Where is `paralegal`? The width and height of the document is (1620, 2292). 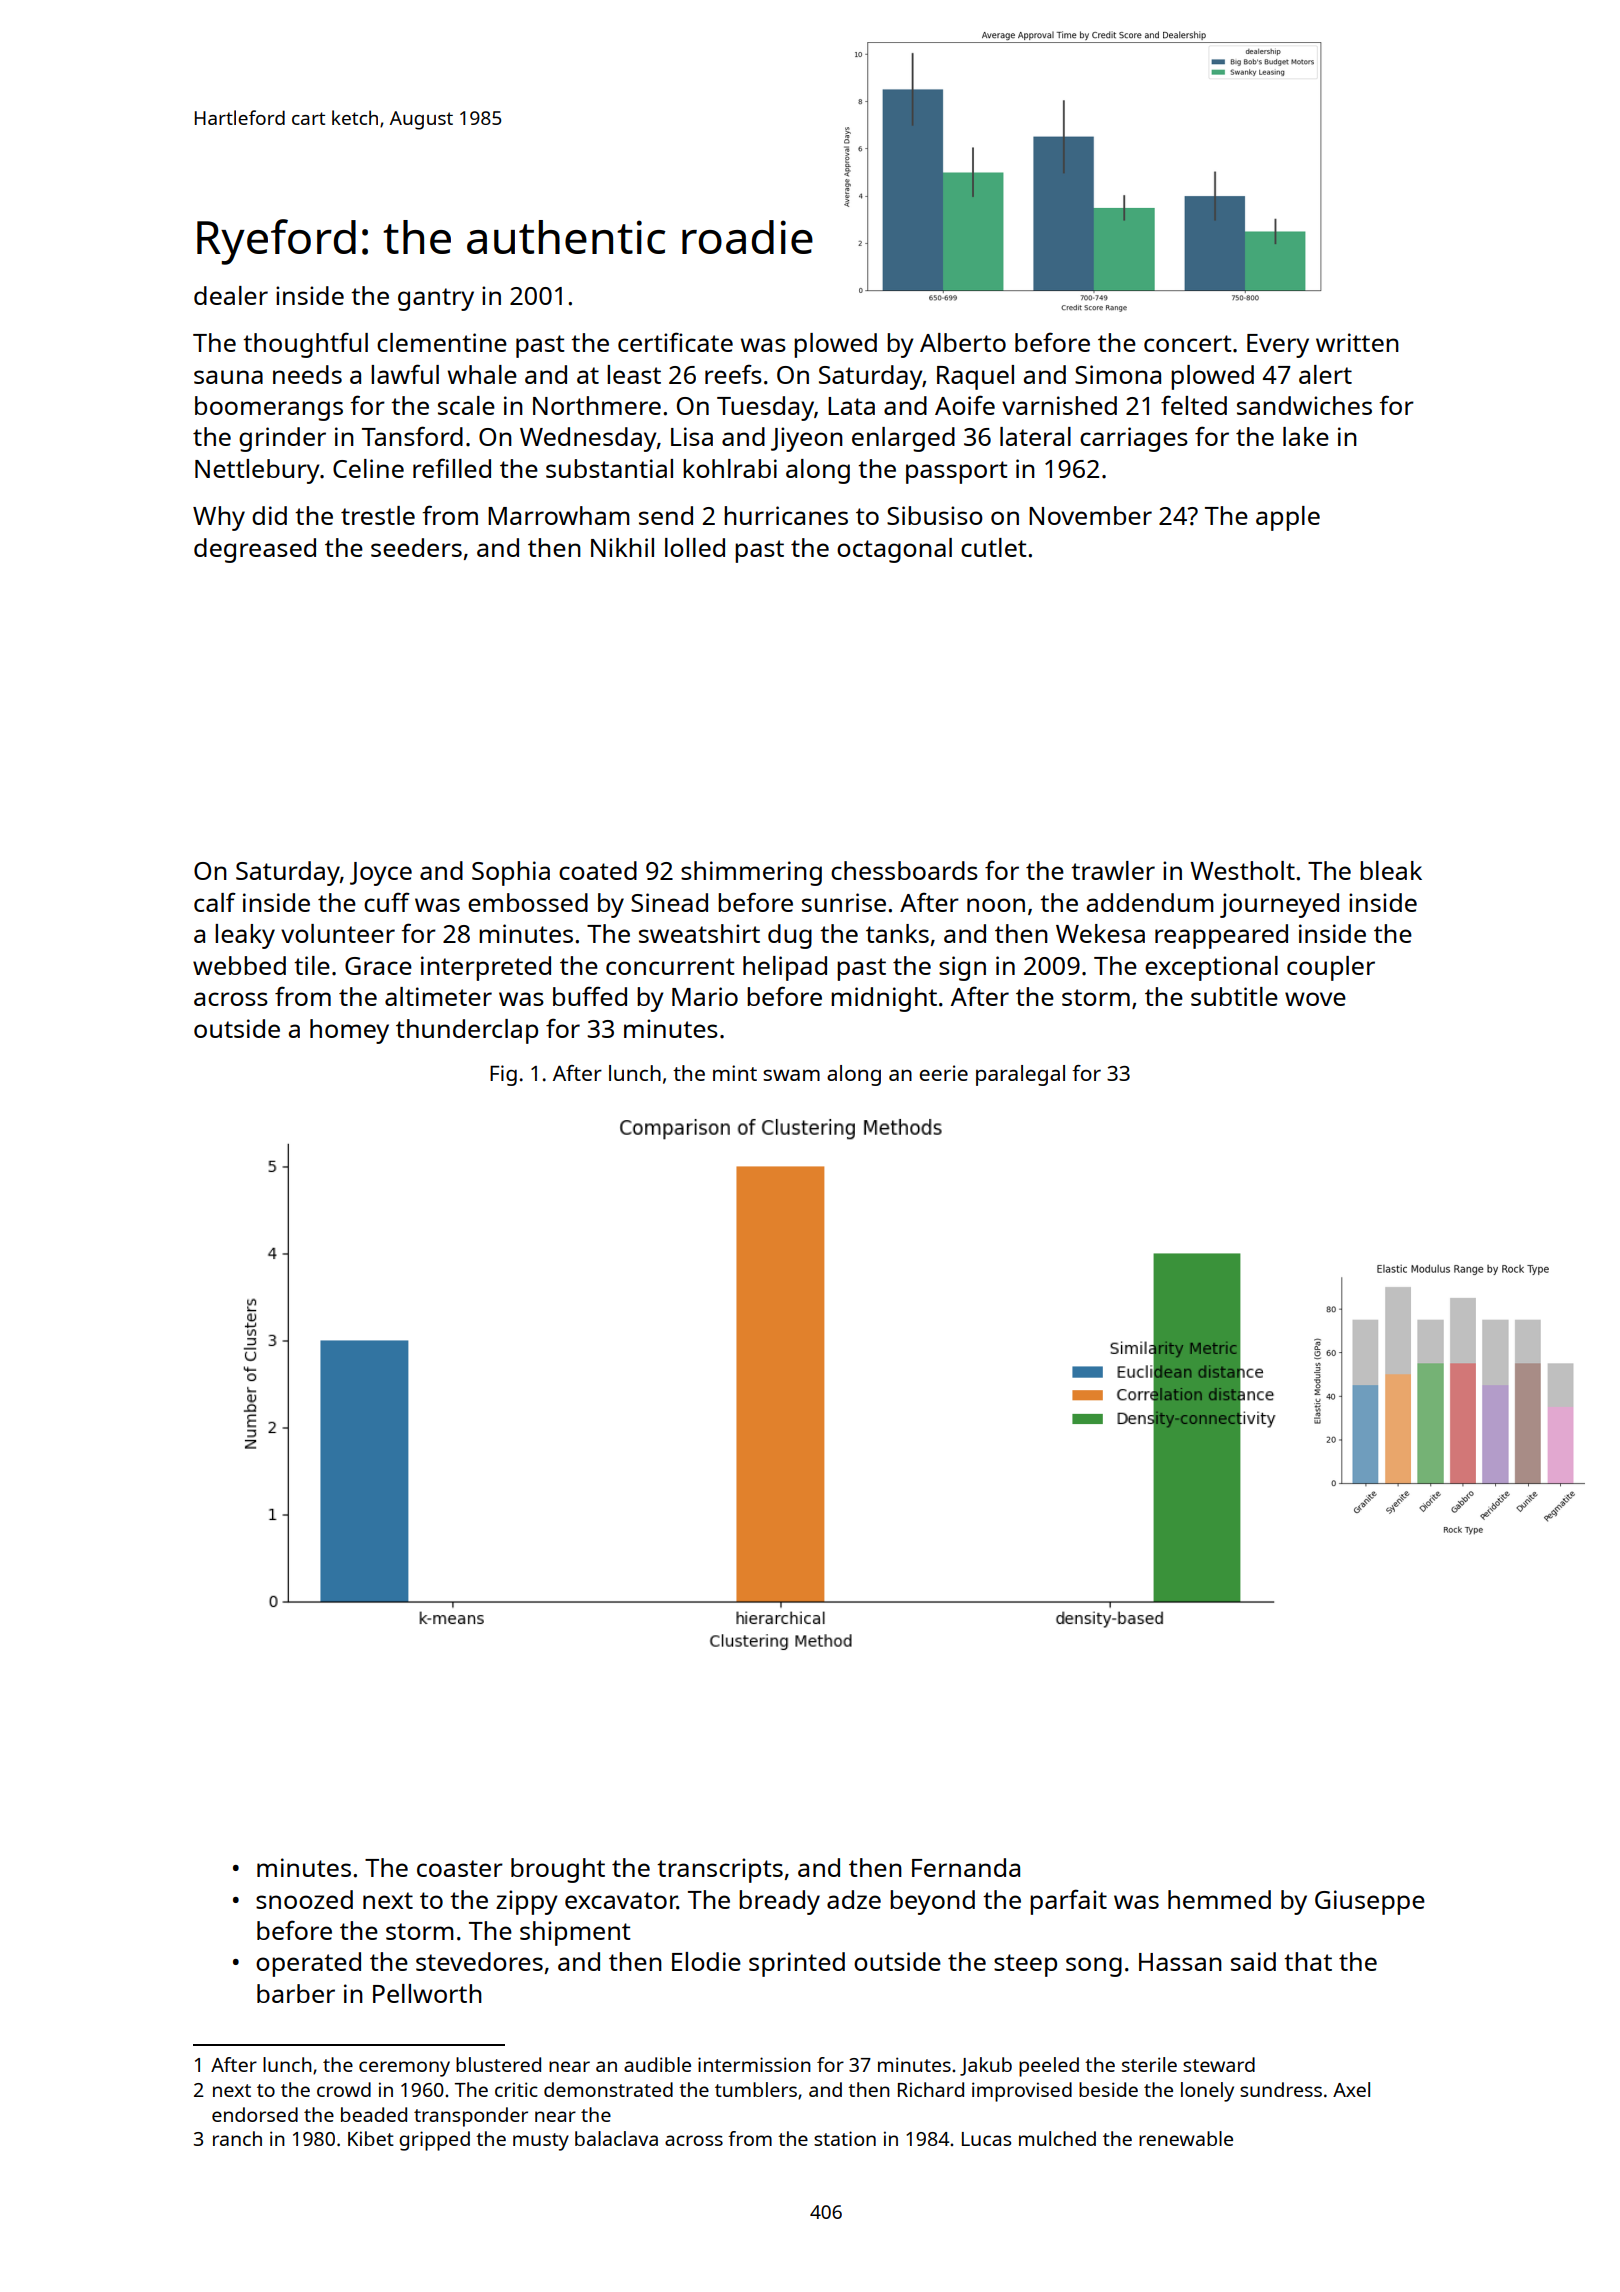 paralegal is located at coordinates (1020, 1075).
